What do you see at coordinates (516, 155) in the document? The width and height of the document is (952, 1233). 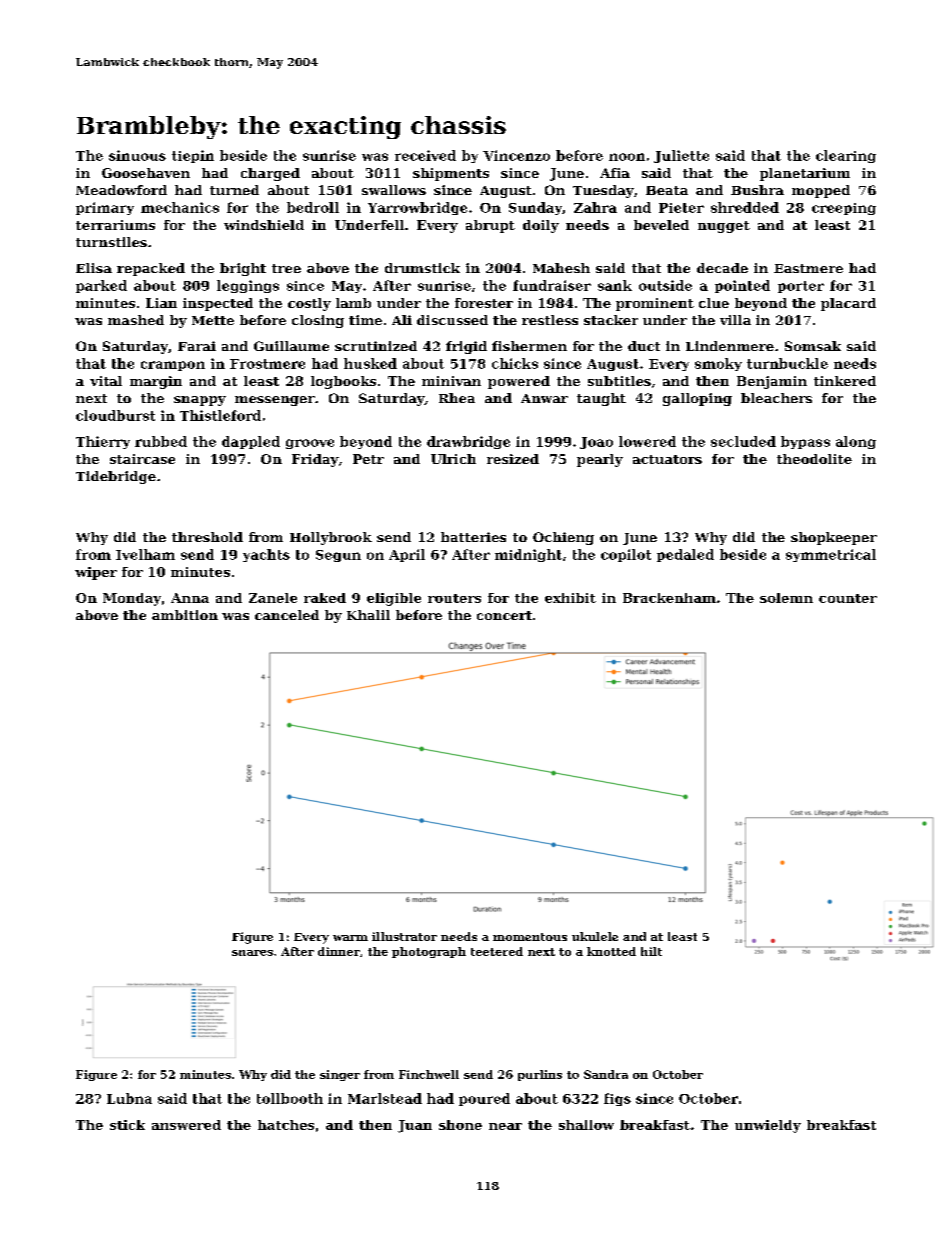 I see `Vincenzo` at bounding box center [516, 155].
